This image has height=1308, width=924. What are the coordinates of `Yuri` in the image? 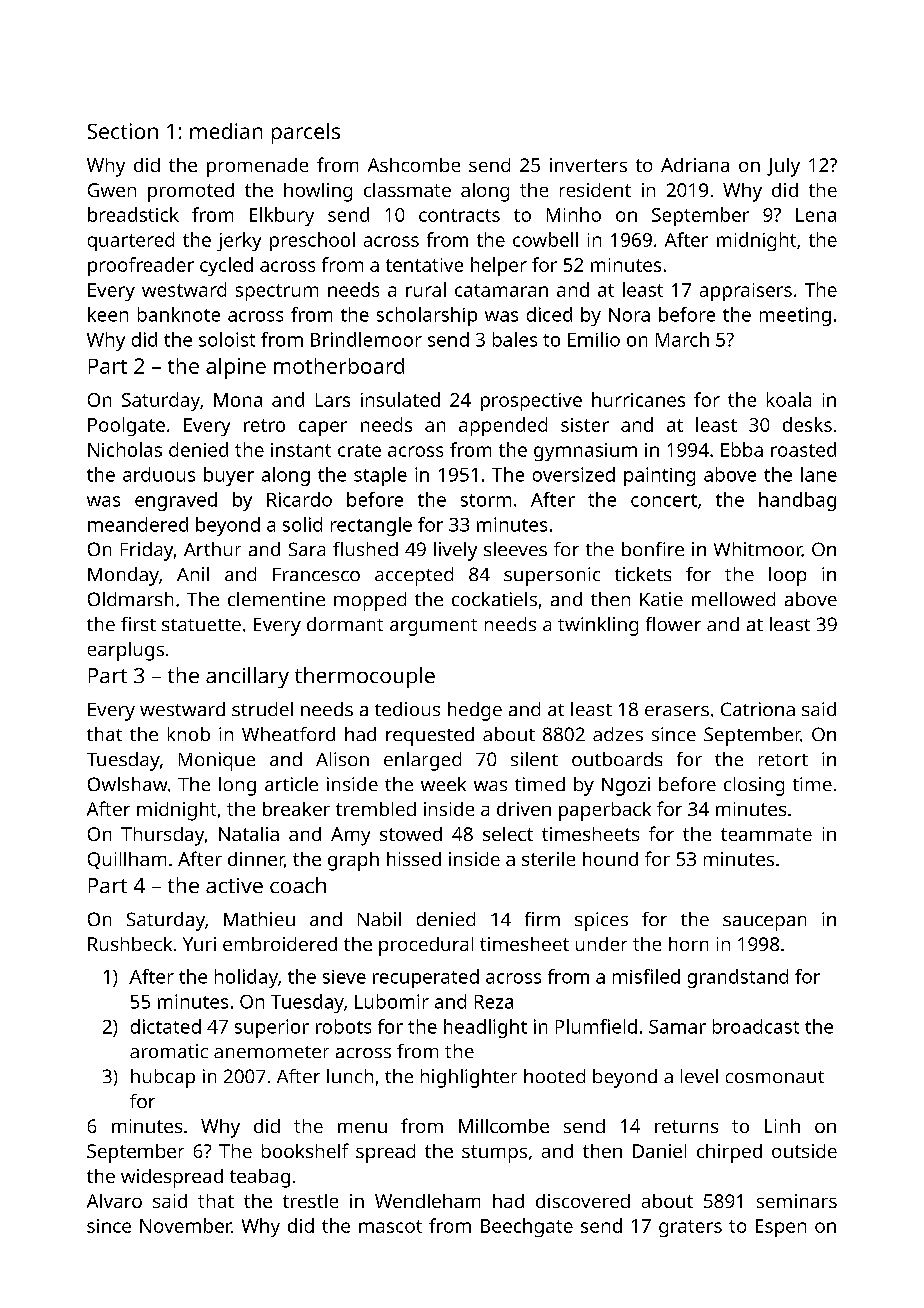 It's located at (199, 944).
